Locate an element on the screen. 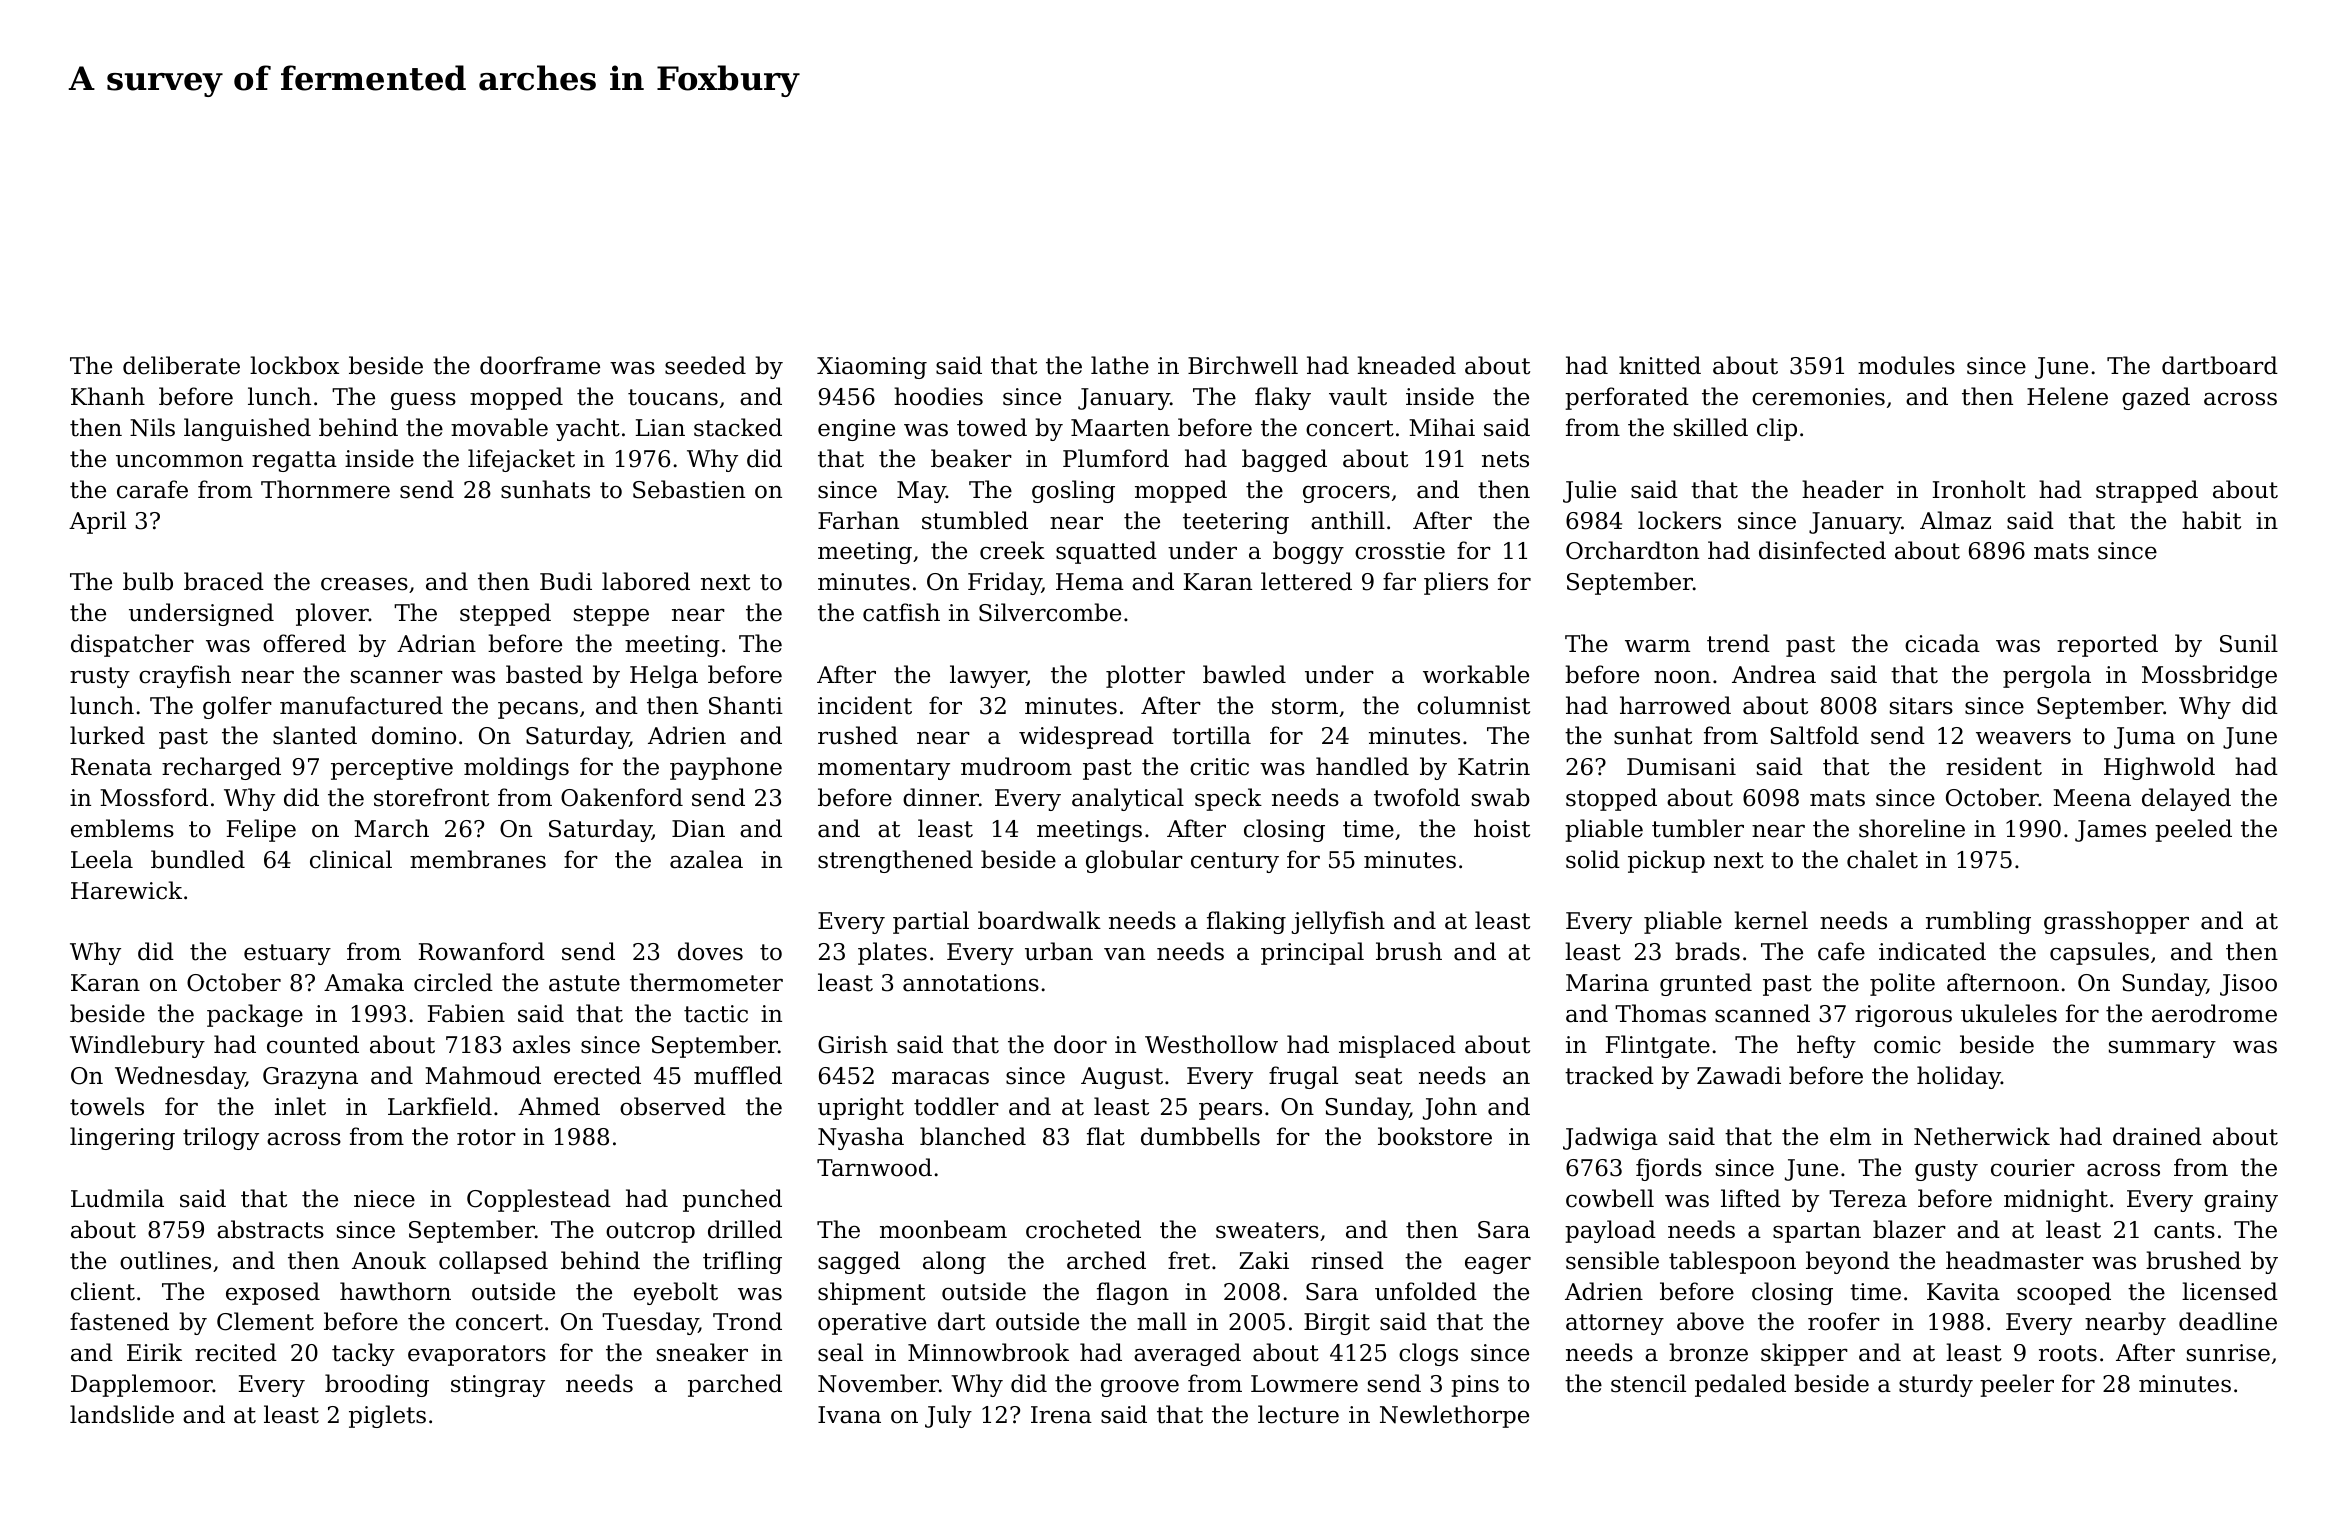 This screenshot has height=1519, width=2348. Adrian is located at coordinates (436, 643).
